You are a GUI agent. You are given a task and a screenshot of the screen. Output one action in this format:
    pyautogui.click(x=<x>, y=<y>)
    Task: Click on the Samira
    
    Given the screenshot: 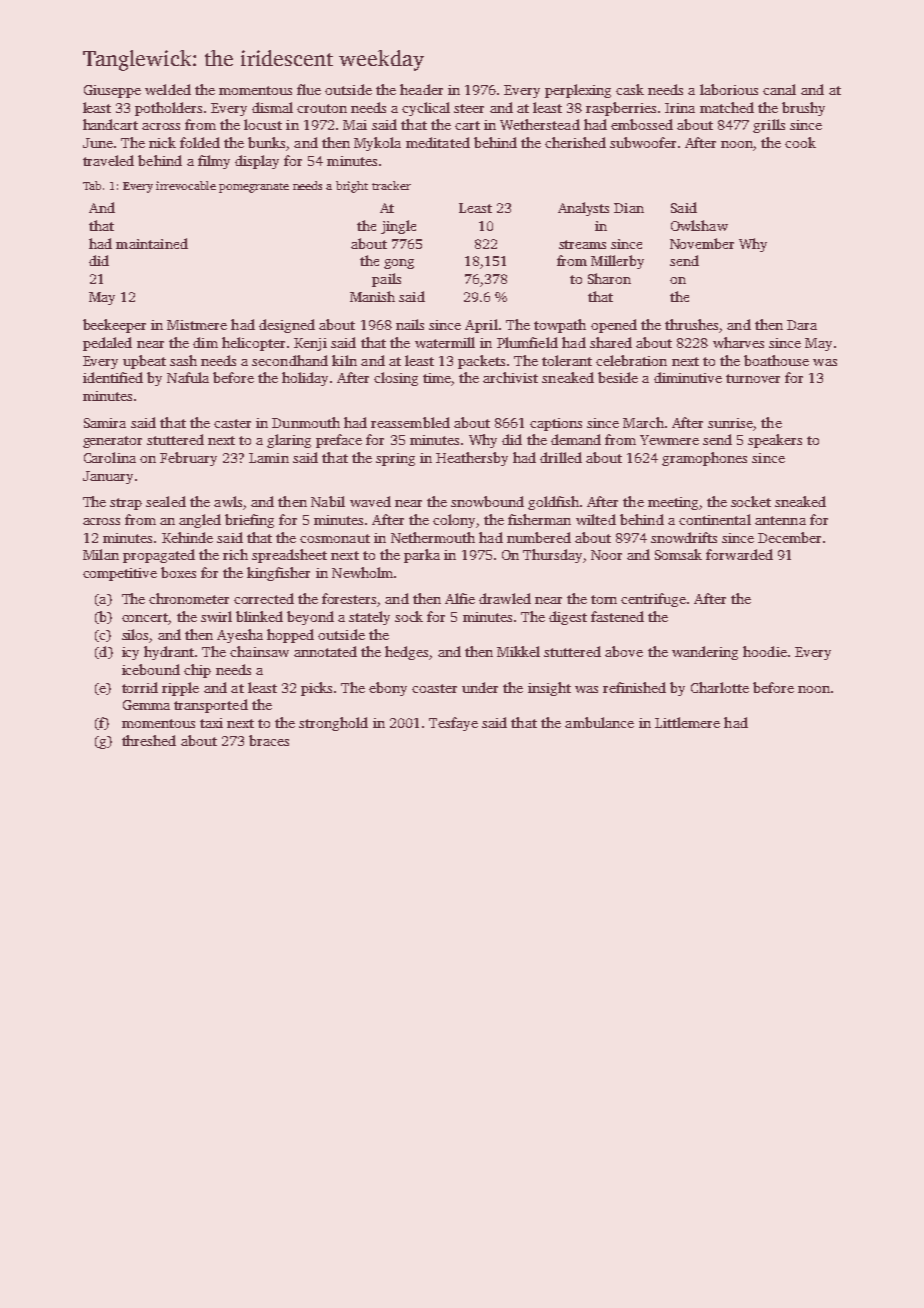 What is the action you would take?
    pyautogui.click(x=105, y=423)
